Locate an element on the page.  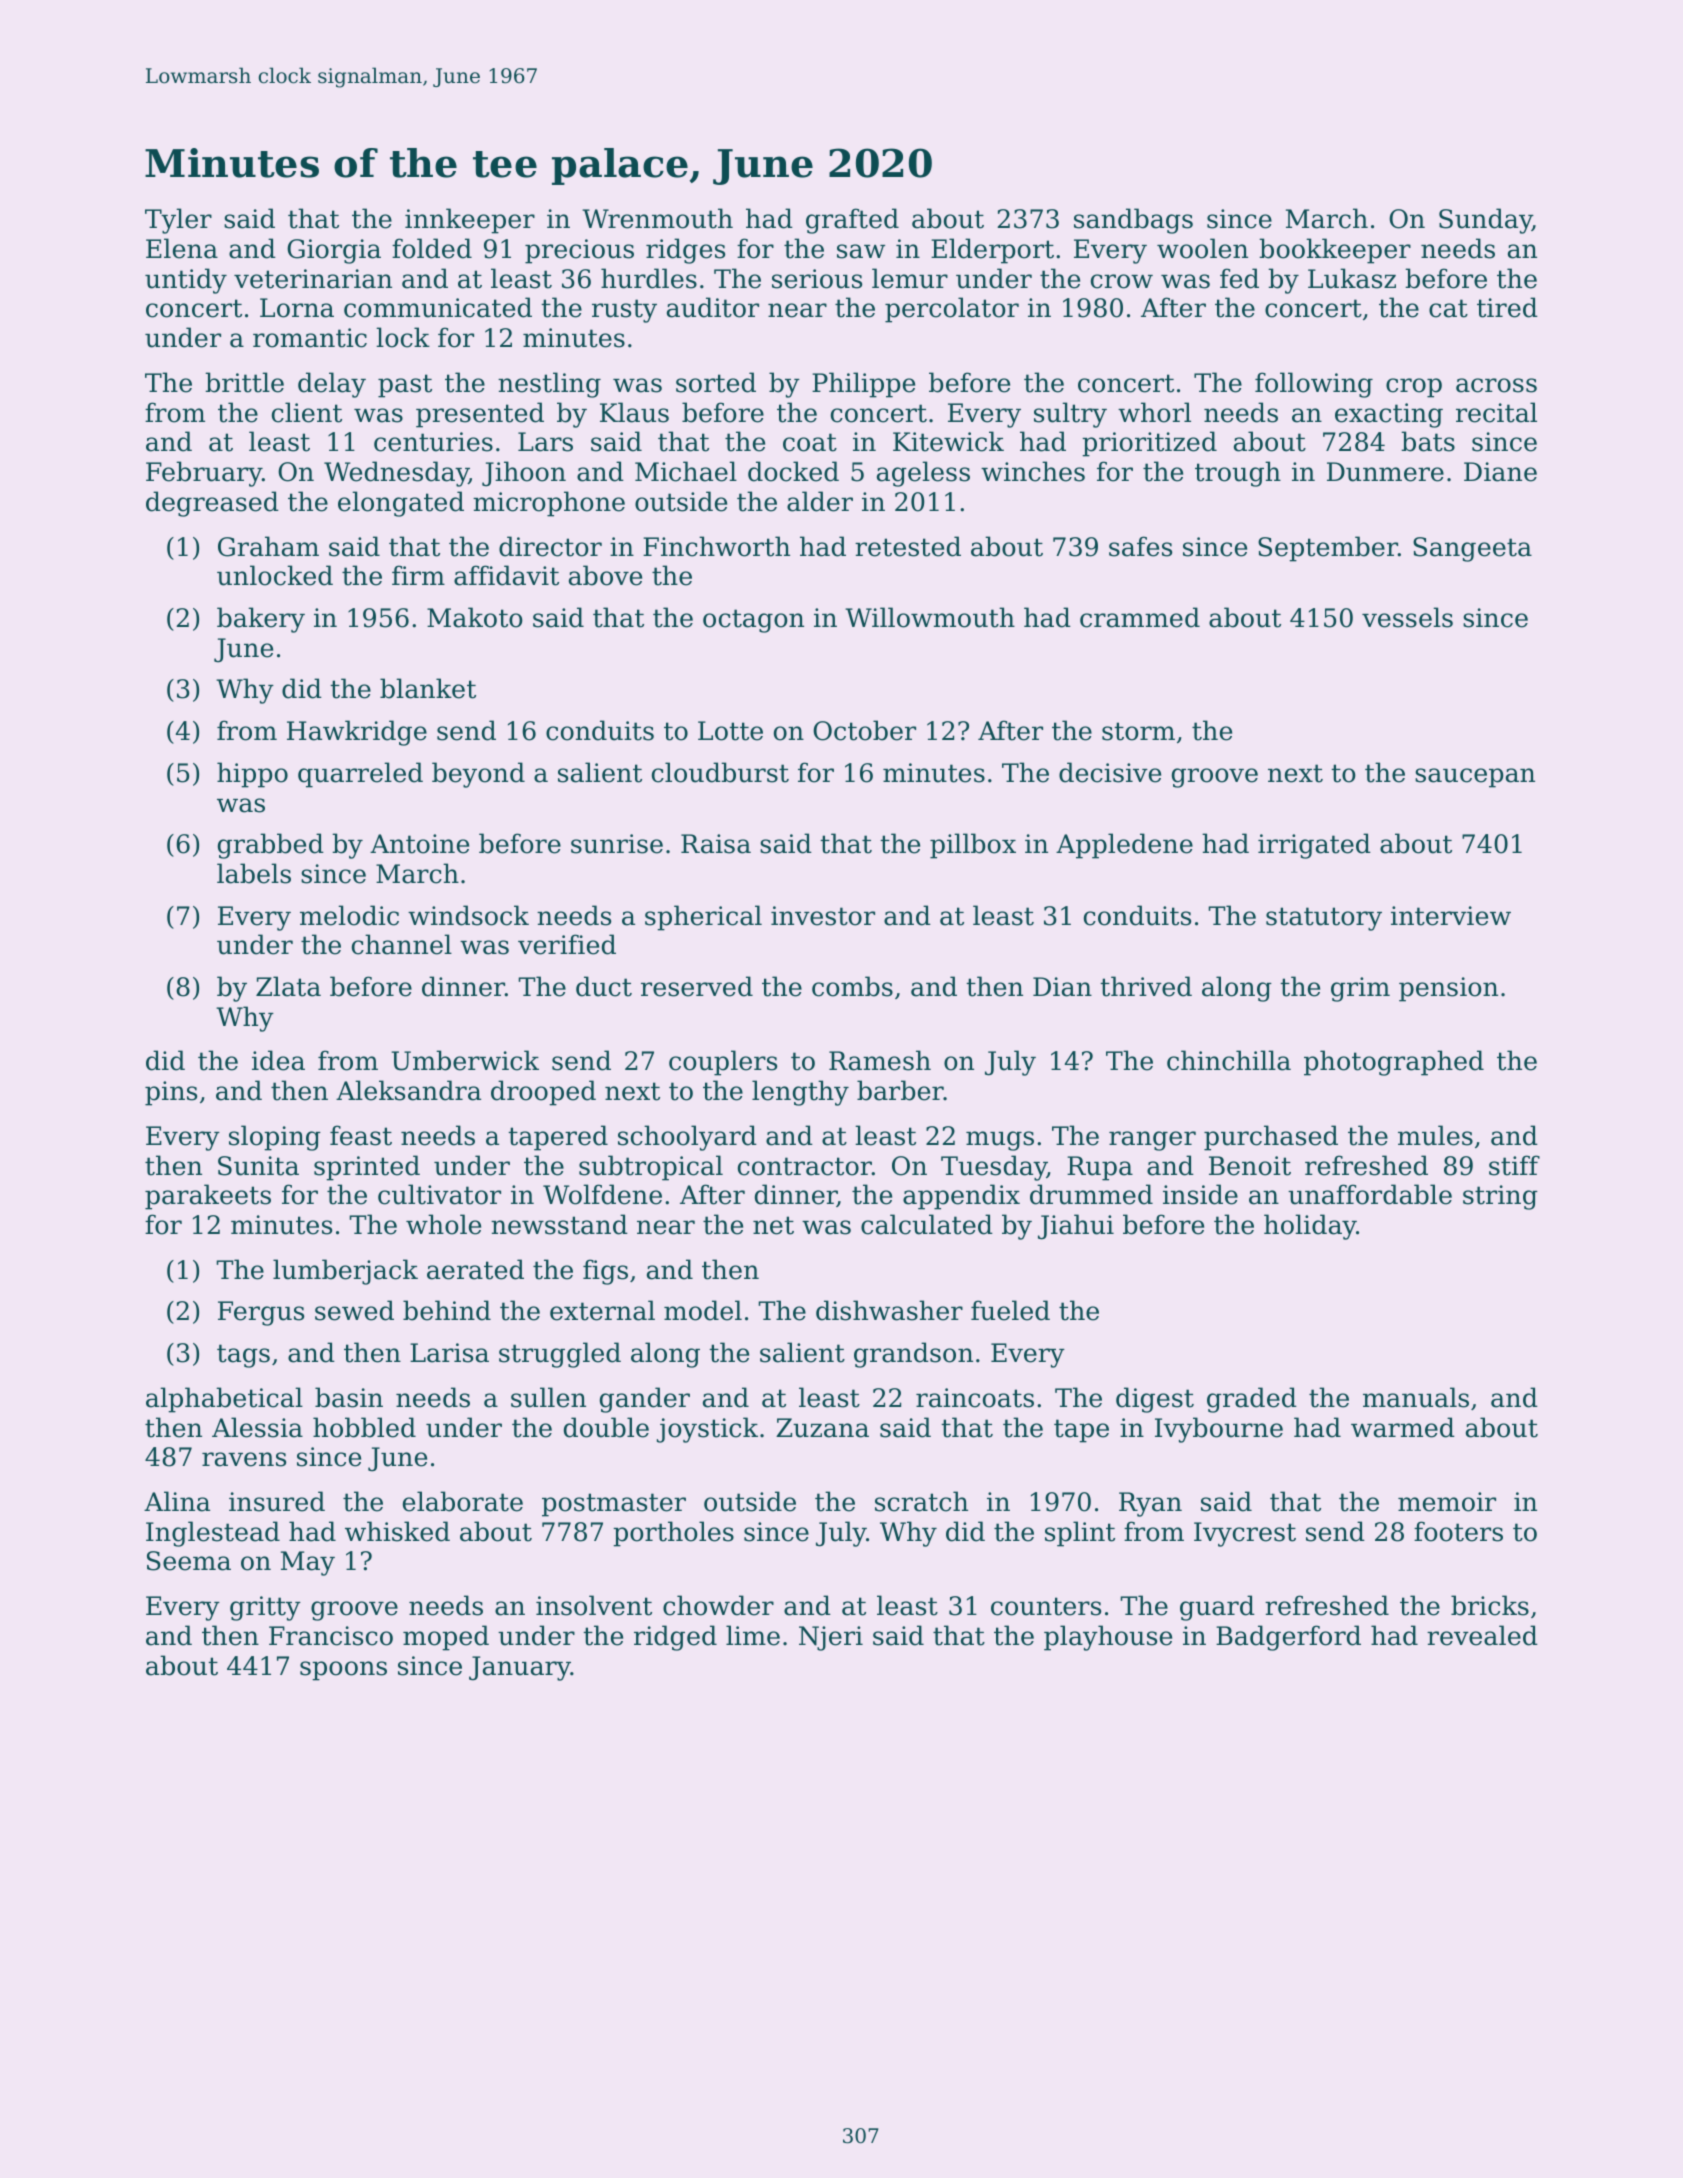
Ramesh is located at coordinates (880, 1060).
